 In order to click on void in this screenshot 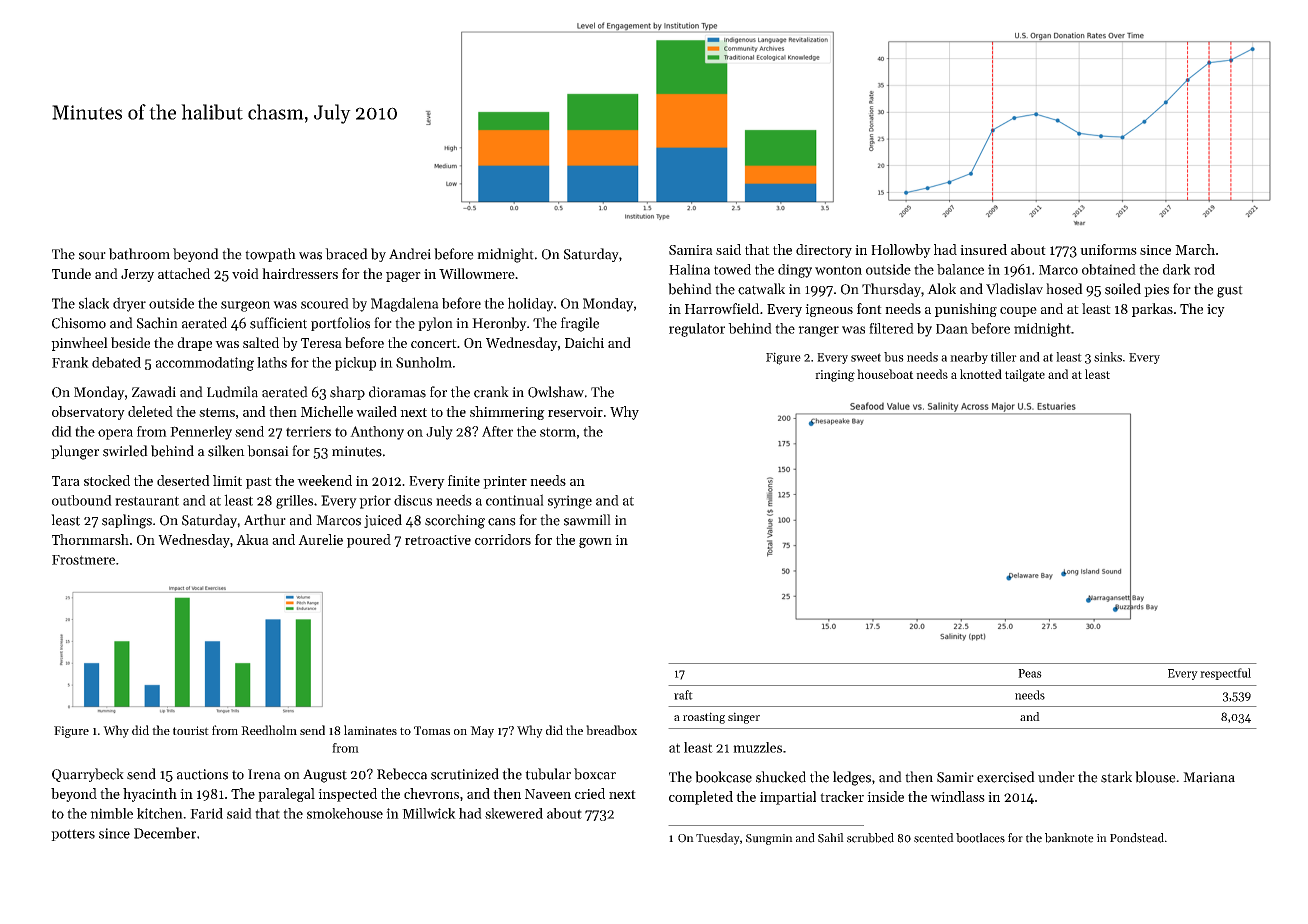, I will do `click(245, 273)`.
